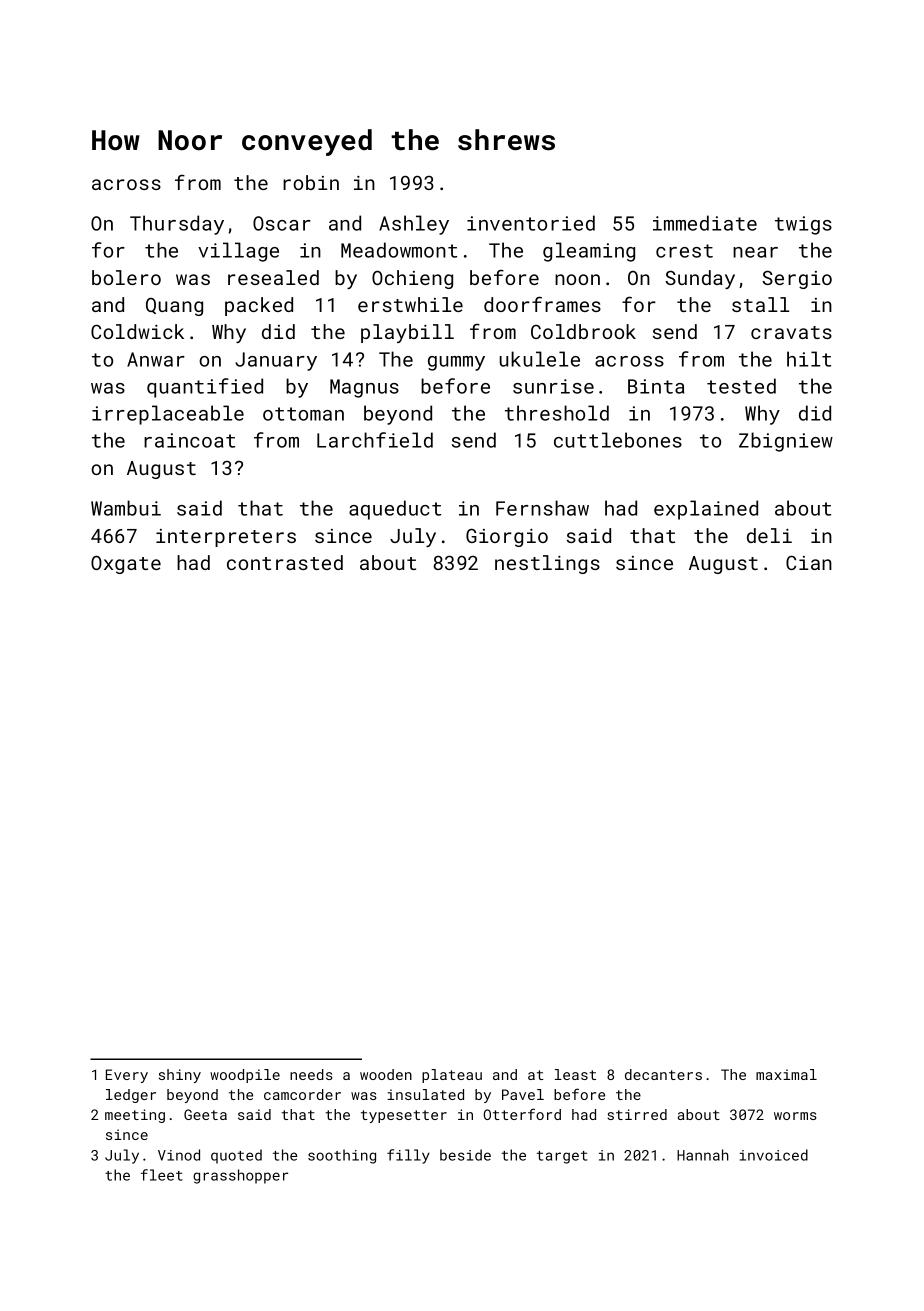  Describe the element at coordinates (177, 225) in the page. I see `Thursday` at that location.
